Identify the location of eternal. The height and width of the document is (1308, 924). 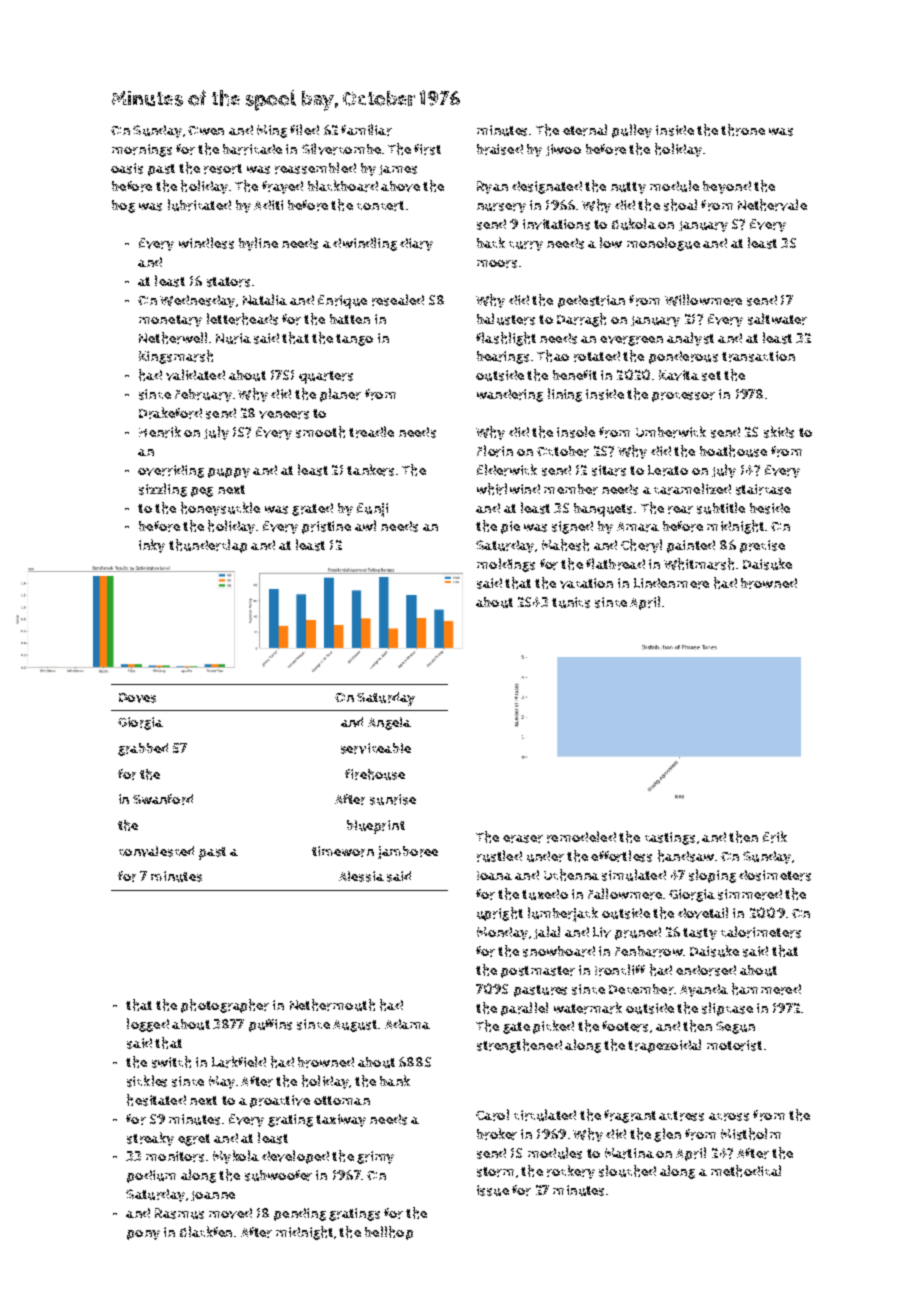
(585, 130).
